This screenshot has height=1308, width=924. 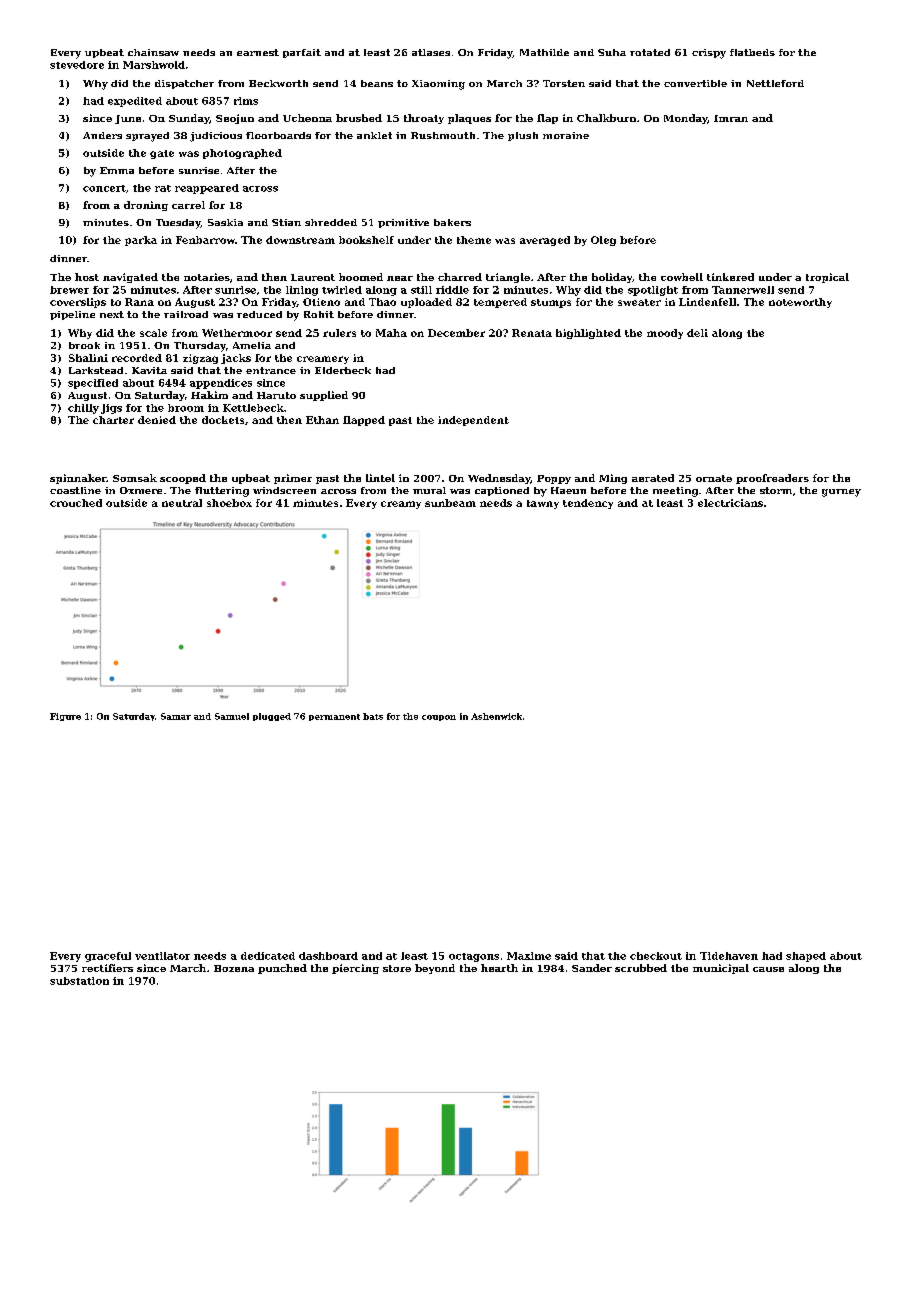 What do you see at coordinates (135, 102) in the screenshot?
I see `expedited` at bounding box center [135, 102].
